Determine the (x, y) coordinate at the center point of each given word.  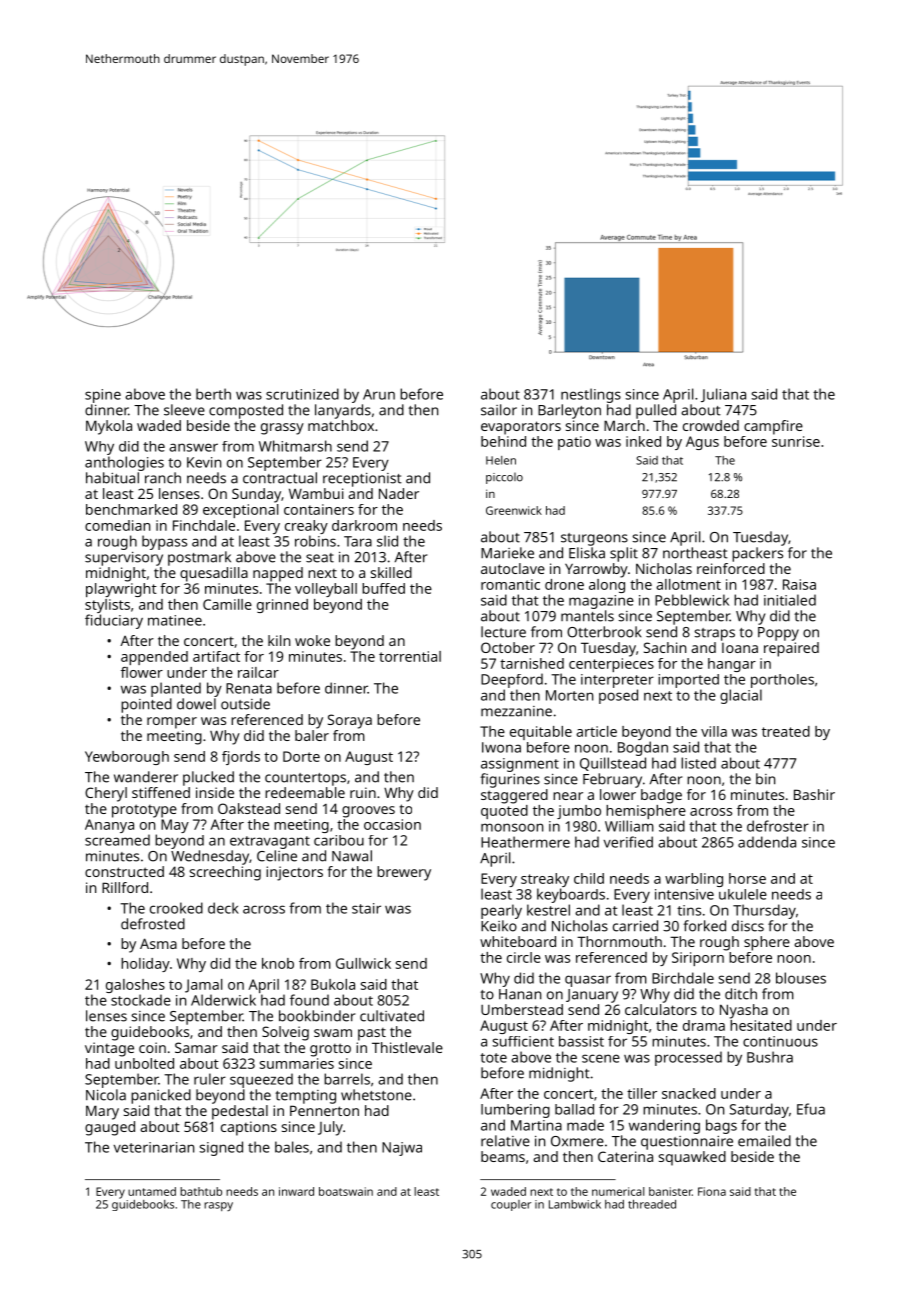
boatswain (346, 1191)
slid (387, 541)
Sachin (665, 647)
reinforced (731, 568)
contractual (280, 478)
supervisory (124, 559)
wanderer (146, 777)
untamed (152, 1191)
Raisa (799, 584)
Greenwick (514, 510)
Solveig (285, 1033)
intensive (684, 894)
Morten (569, 695)
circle (524, 957)
